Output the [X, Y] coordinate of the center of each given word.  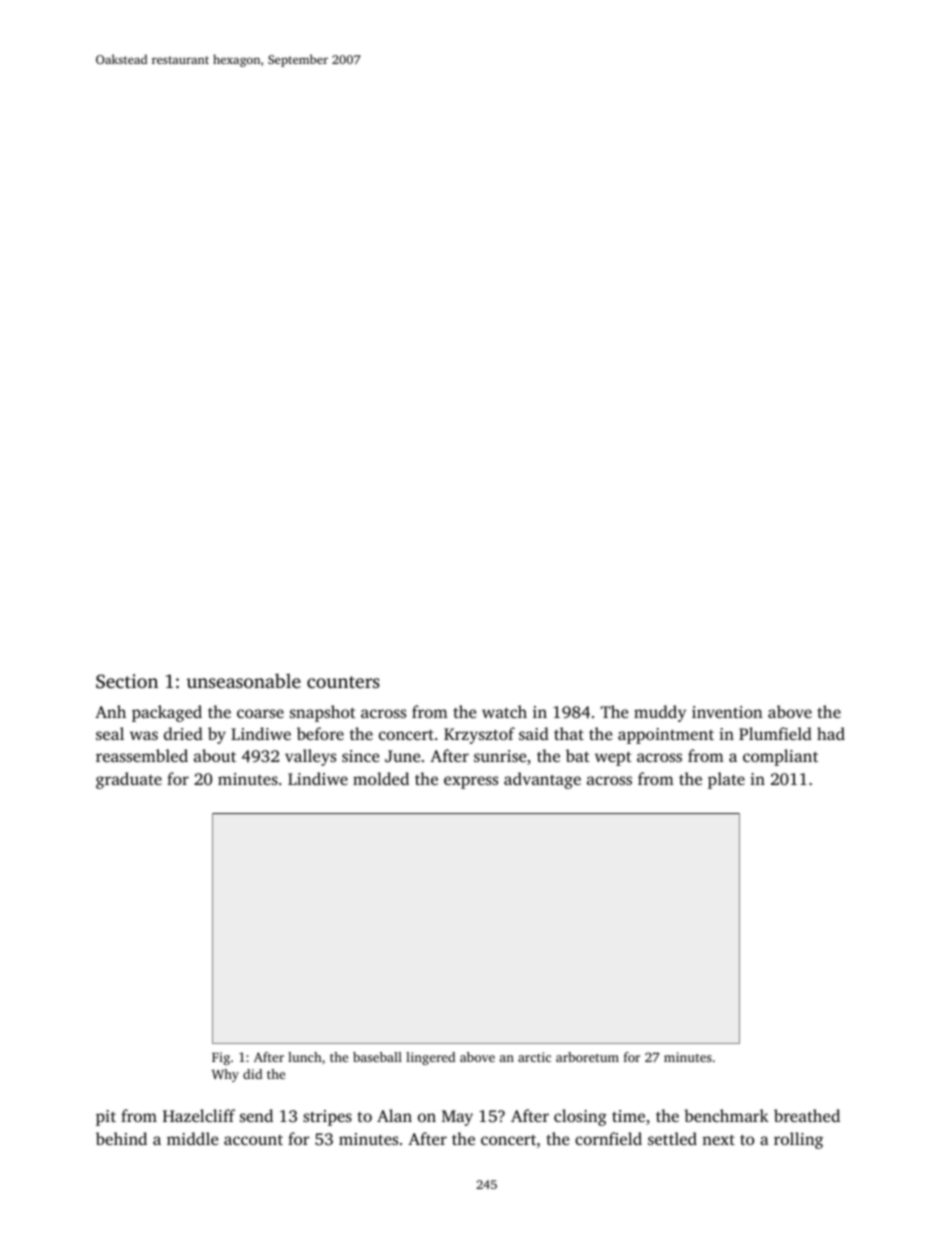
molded [381, 778]
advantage [542, 780]
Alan [394, 1115]
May [457, 1118]
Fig [221, 1058]
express [471, 782]
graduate [129, 780]
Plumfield [775, 733]
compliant [780, 757]
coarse [260, 713]
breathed [807, 1115]
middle [192, 1138]
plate [726, 780]
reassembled [142, 755]
